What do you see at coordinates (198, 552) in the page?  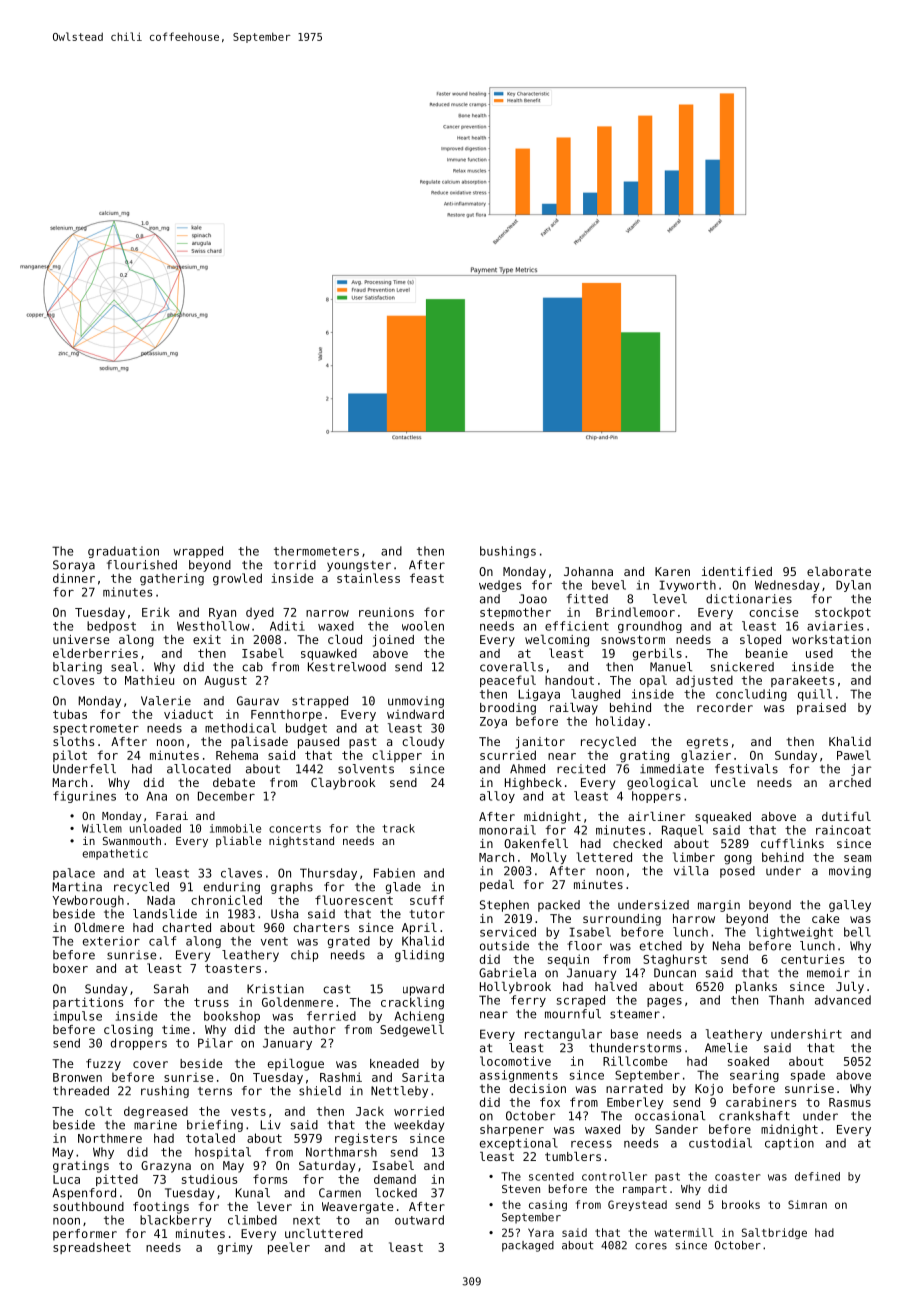 I see `wrapped` at bounding box center [198, 552].
